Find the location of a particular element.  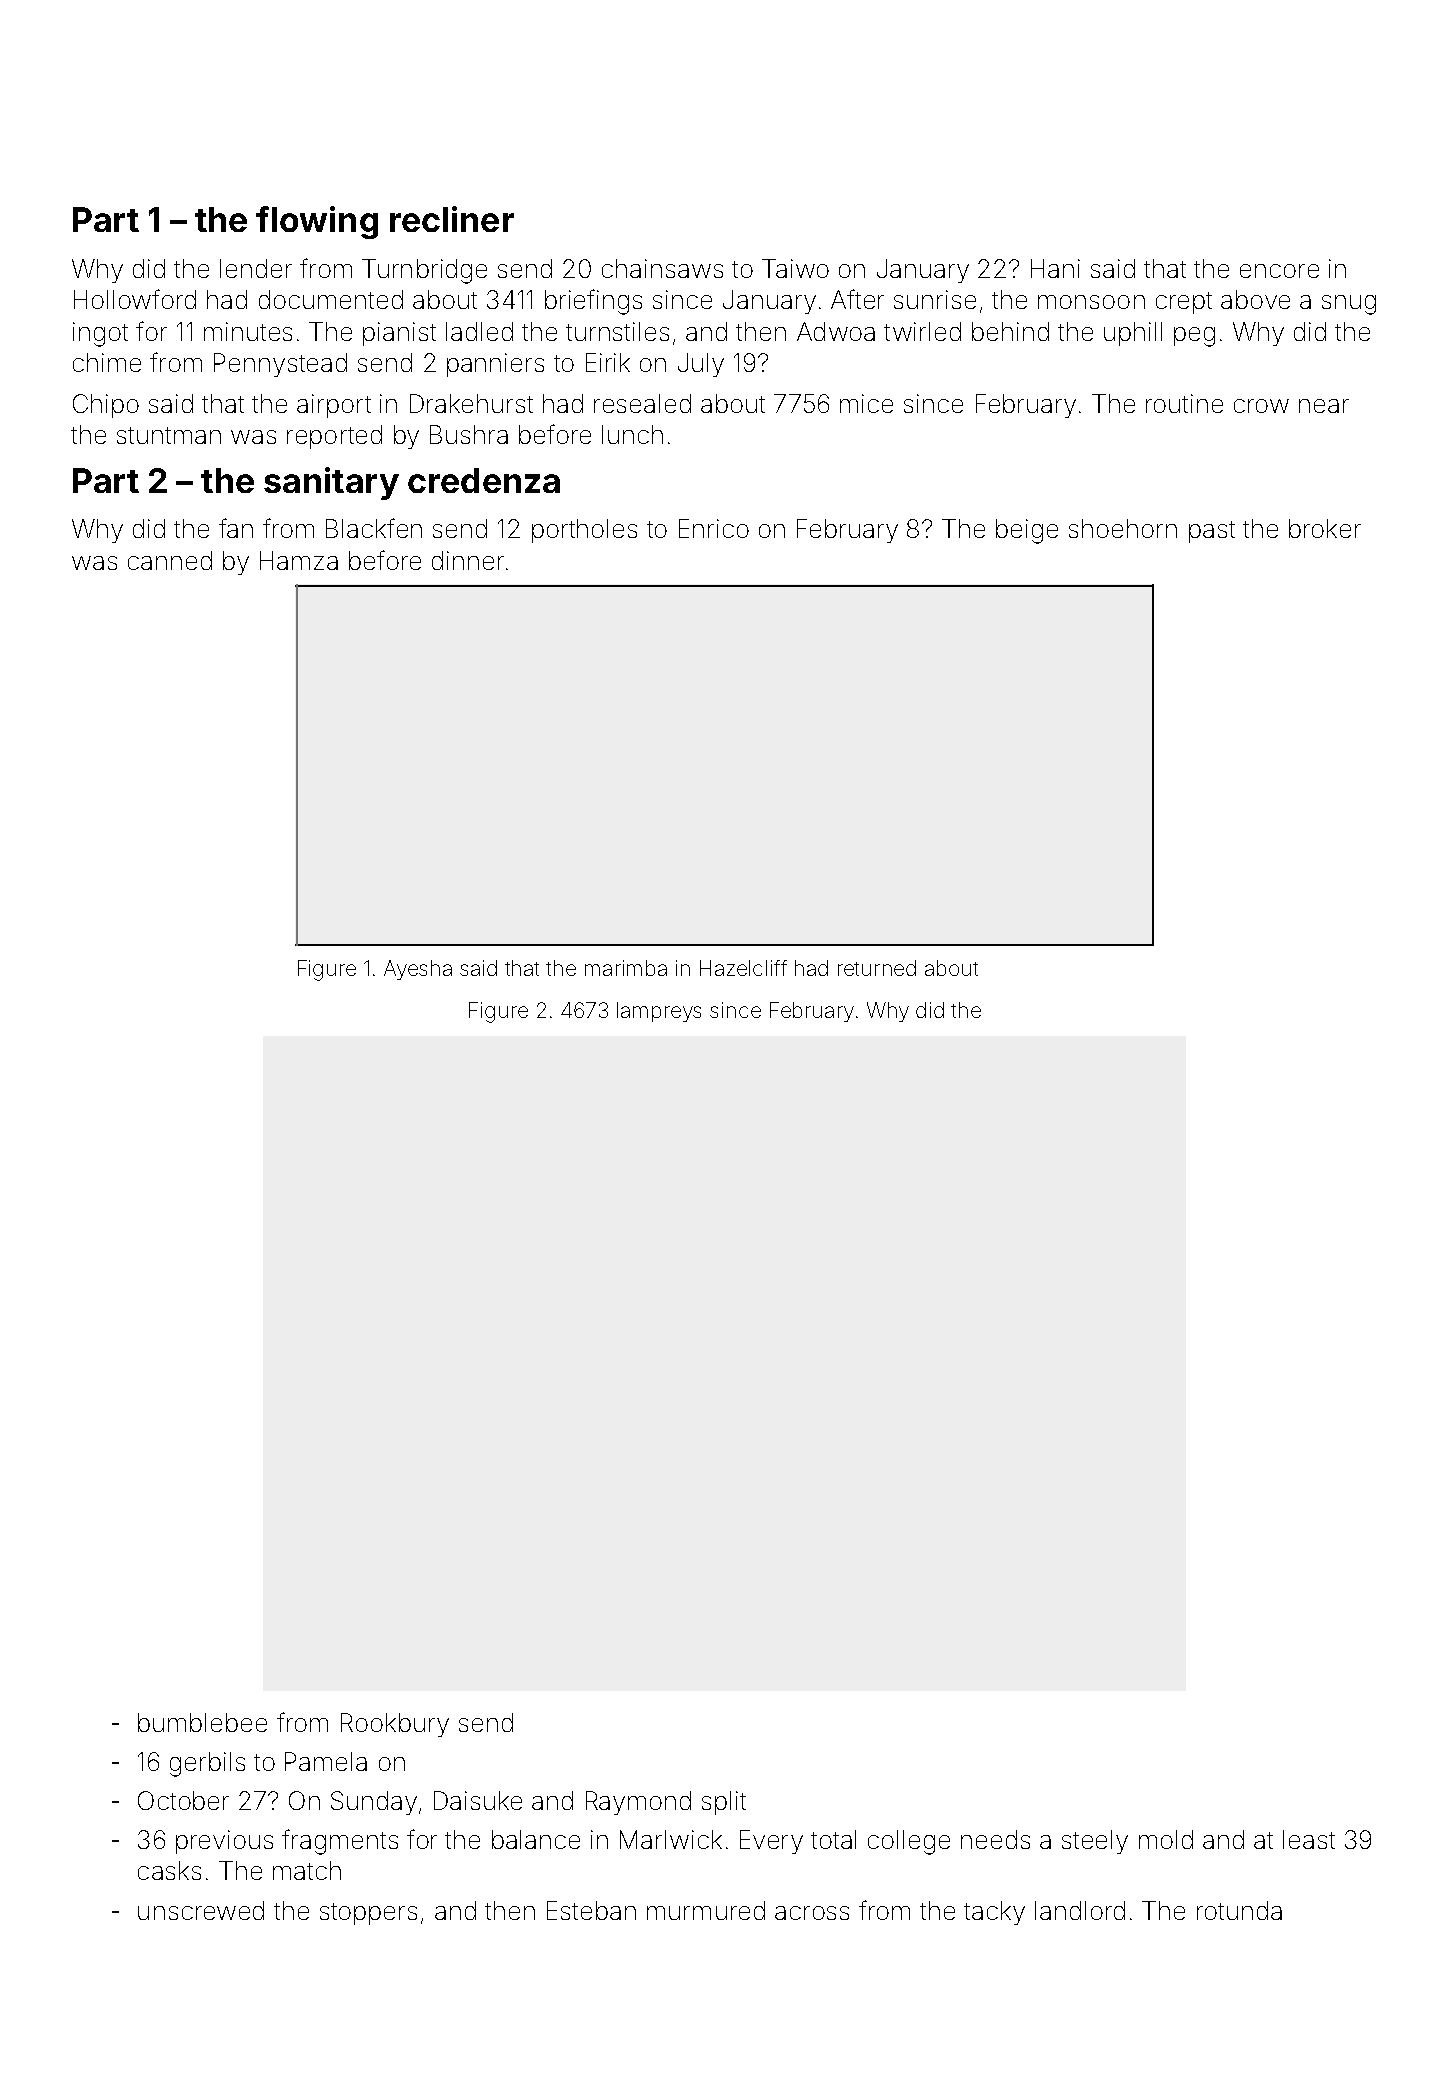

lampreys is located at coordinates (659, 1012).
